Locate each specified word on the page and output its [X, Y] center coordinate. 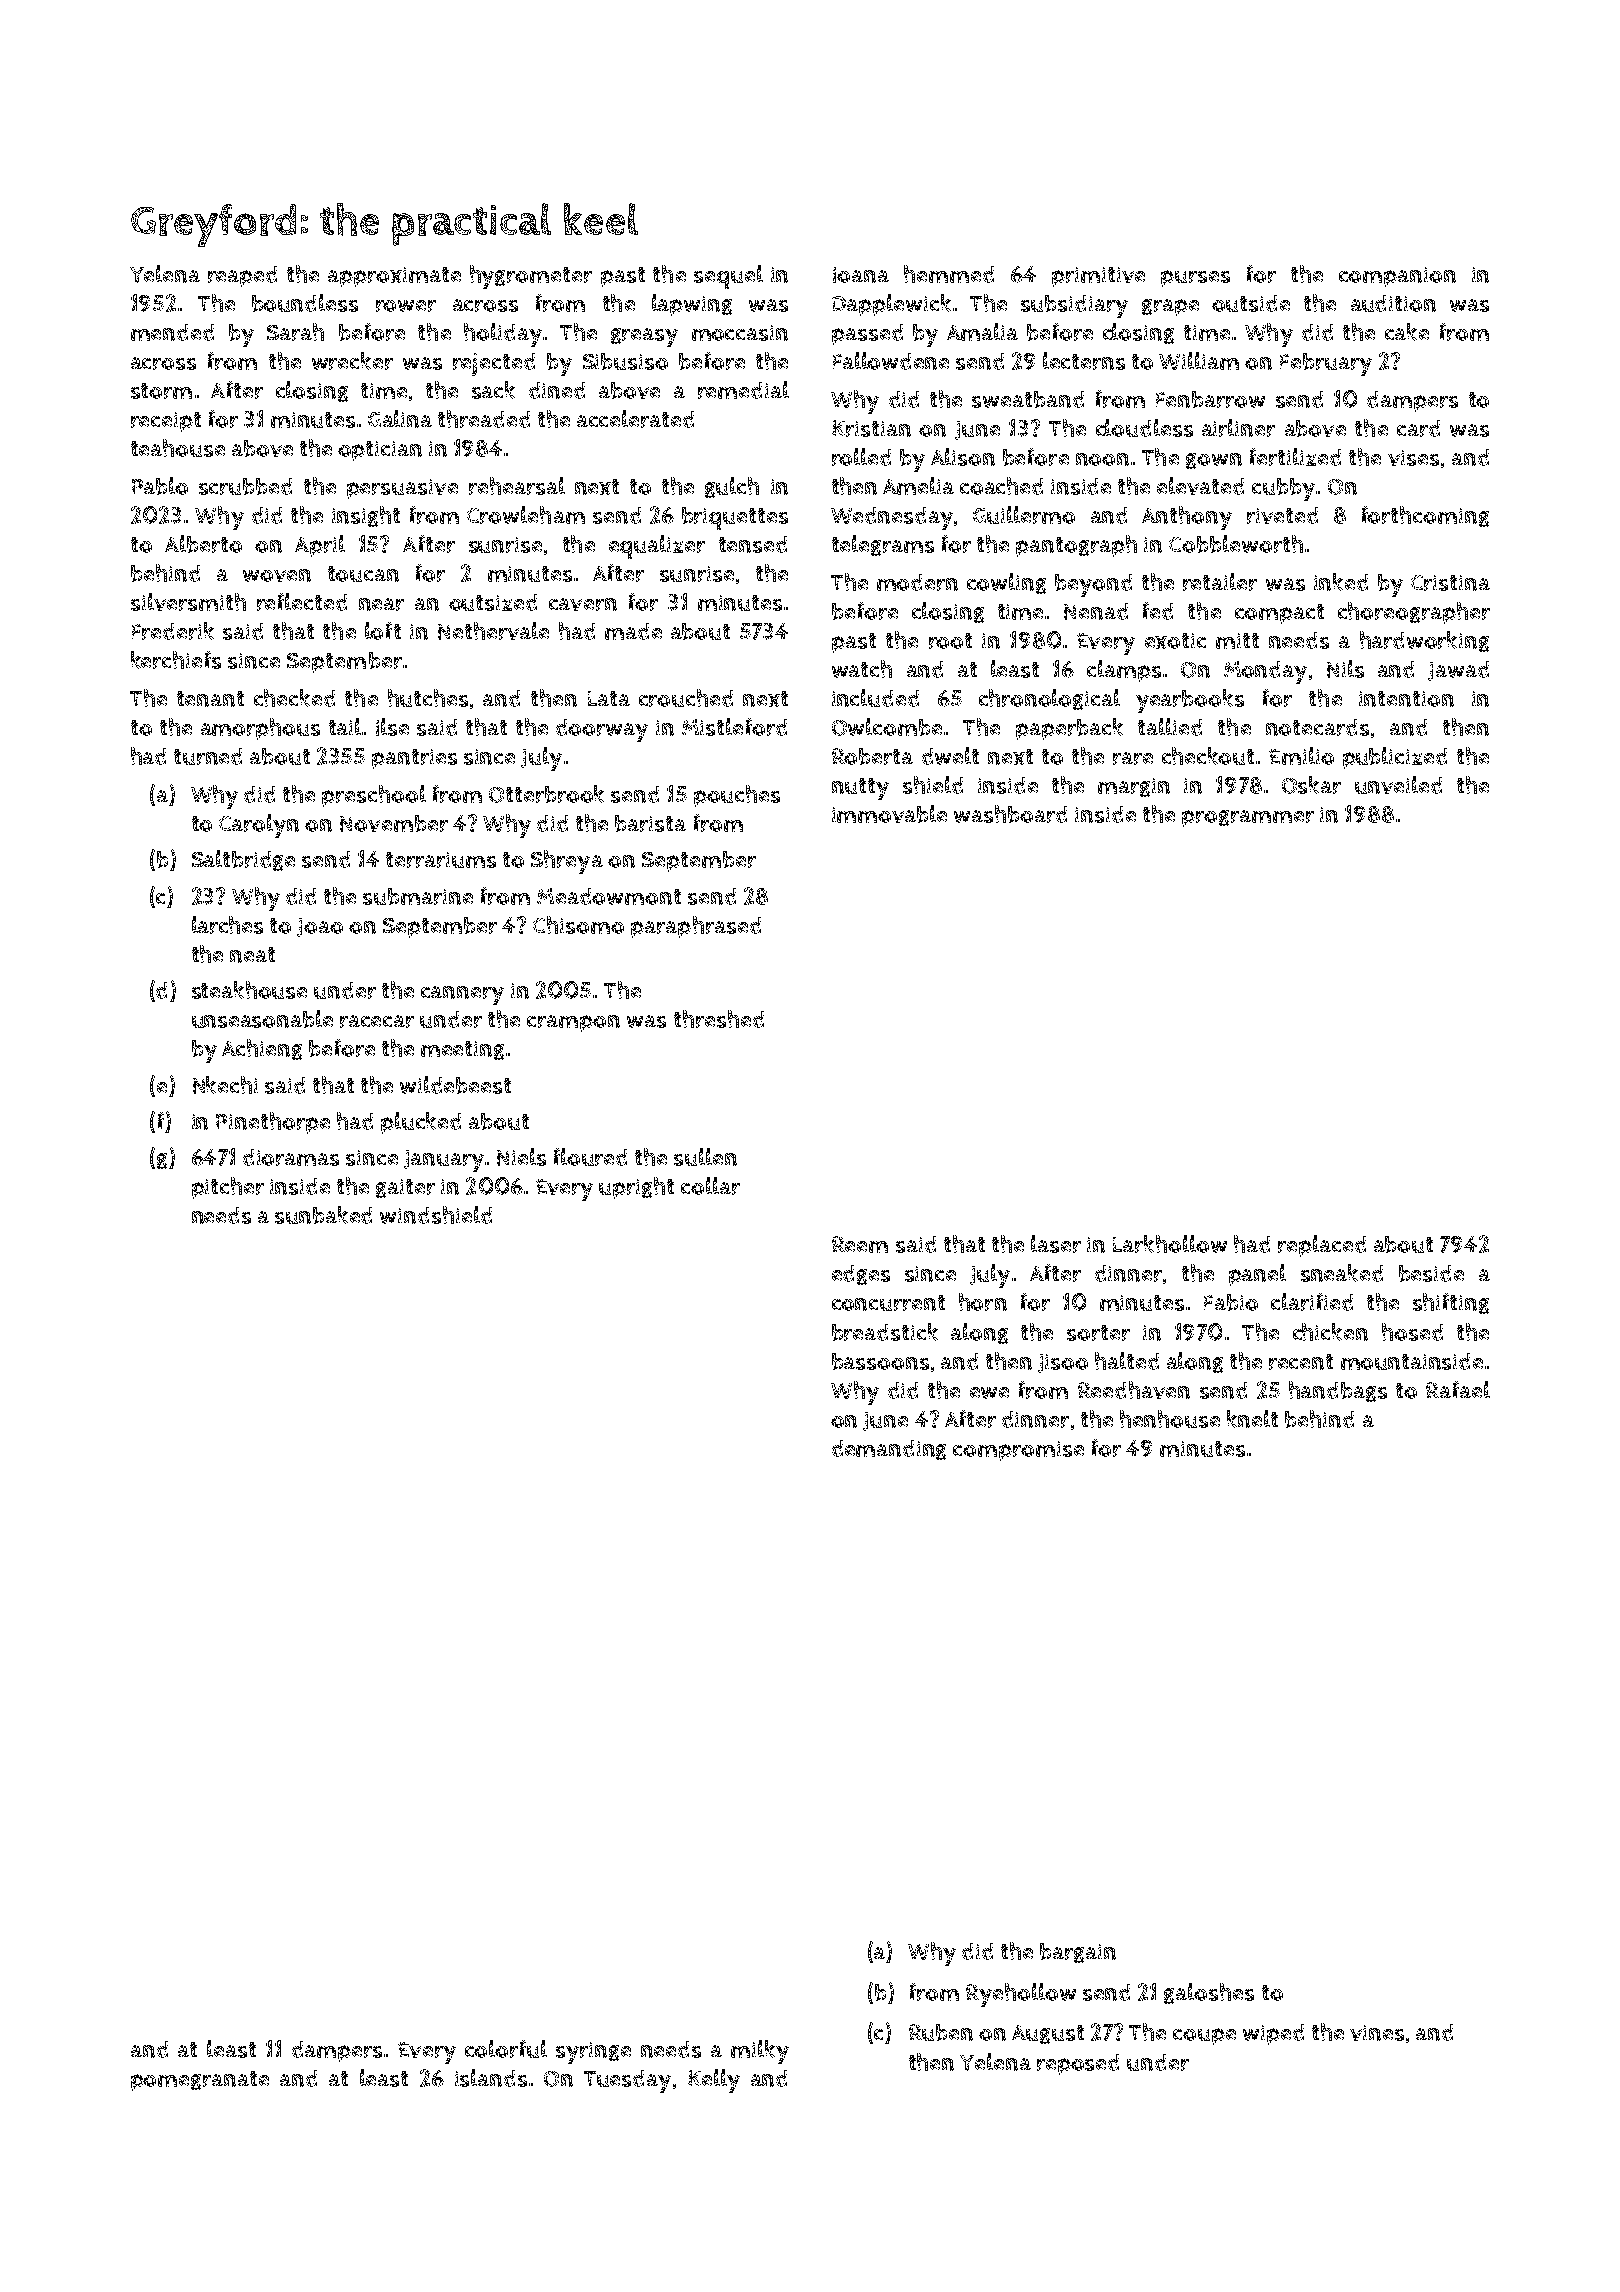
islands [491, 2078]
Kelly [714, 2081]
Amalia [982, 332]
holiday [503, 335]
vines [1377, 2033]
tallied [1170, 727]
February [1326, 364]
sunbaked [323, 1215]
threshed [719, 1019]
